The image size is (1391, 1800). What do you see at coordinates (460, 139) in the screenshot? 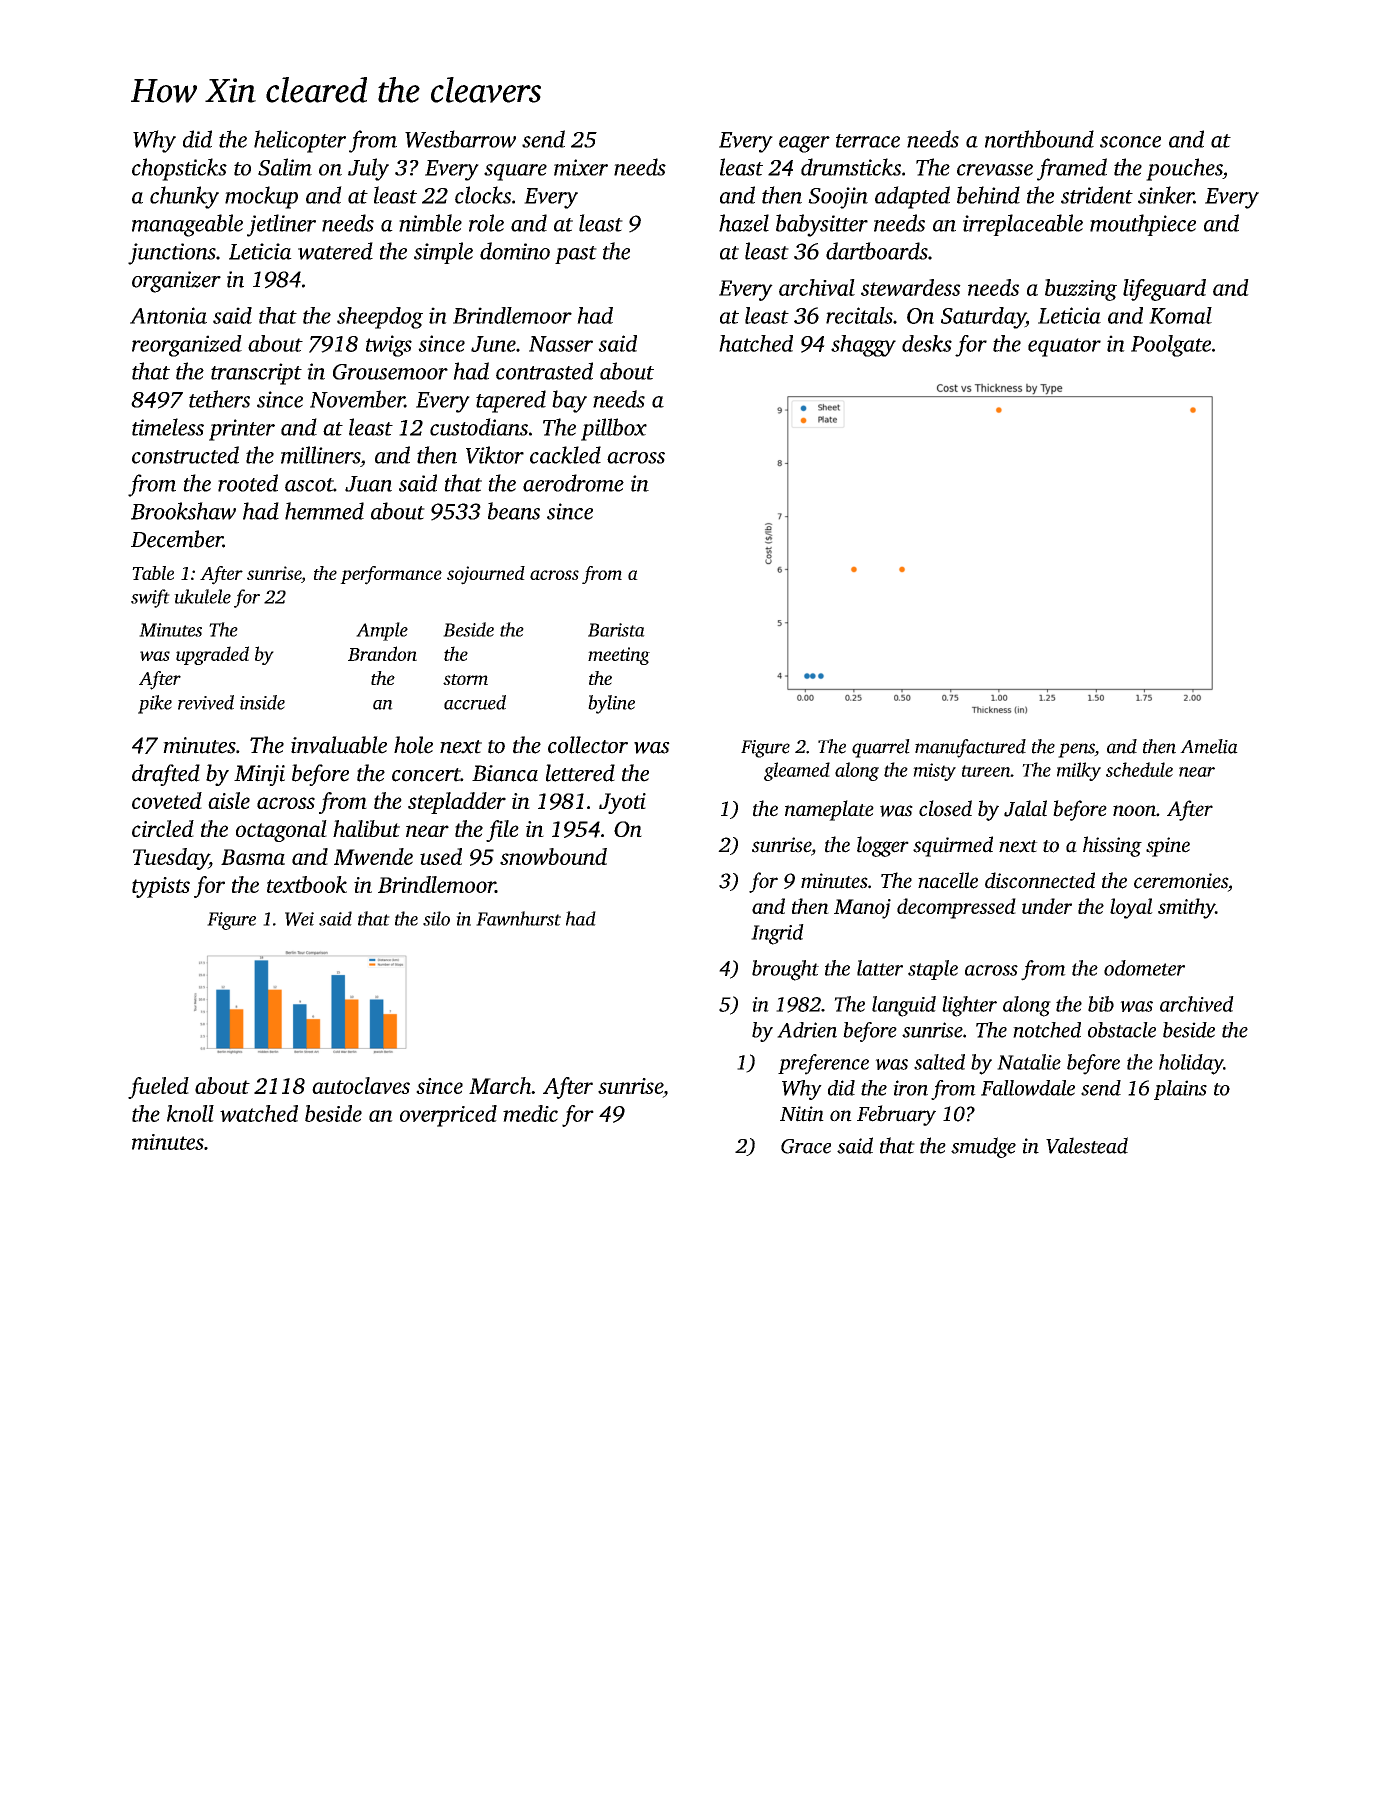
I see `Westbarrow` at bounding box center [460, 139].
